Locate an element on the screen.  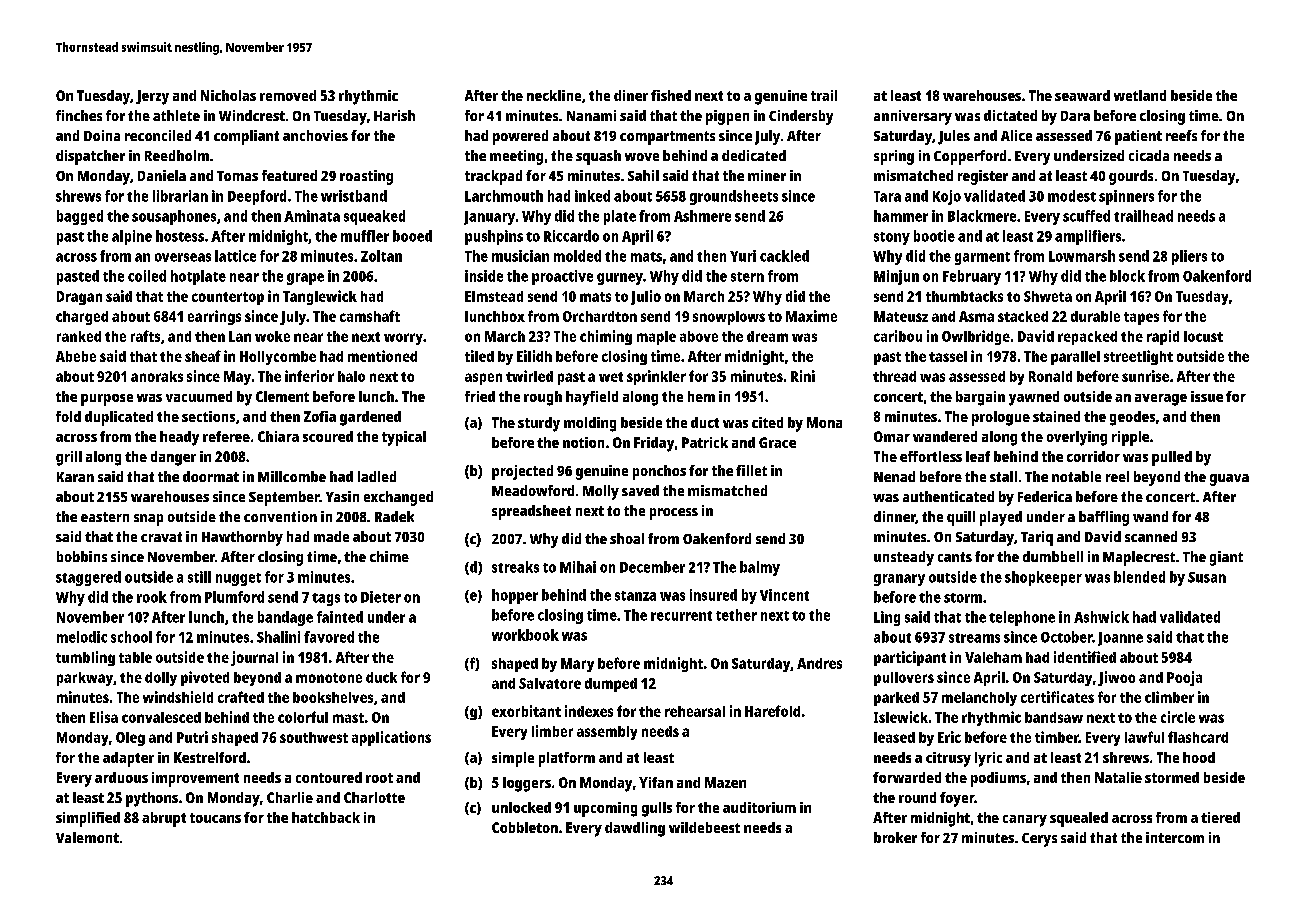
featured is located at coordinates (289, 175).
